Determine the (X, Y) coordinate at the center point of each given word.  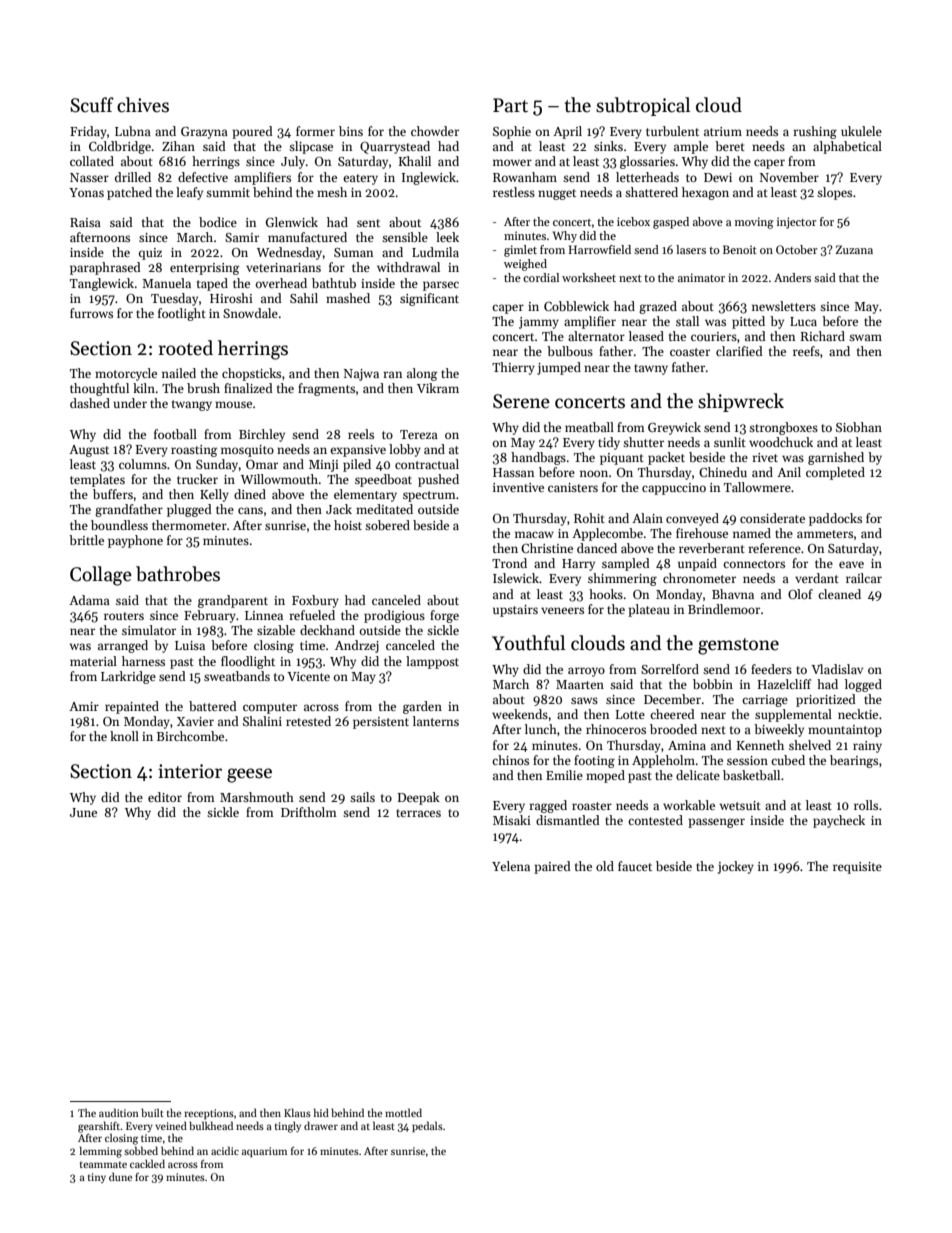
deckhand (327, 630)
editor (165, 797)
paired (552, 867)
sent (368, 223)
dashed (90, 403)
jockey (736, 867)
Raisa (85, 222)
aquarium (264, 1152)
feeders (771, 669)
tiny (97, 1178)
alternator (596, 336)
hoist (348, 525)
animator (701, 277)
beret (730, 146)
